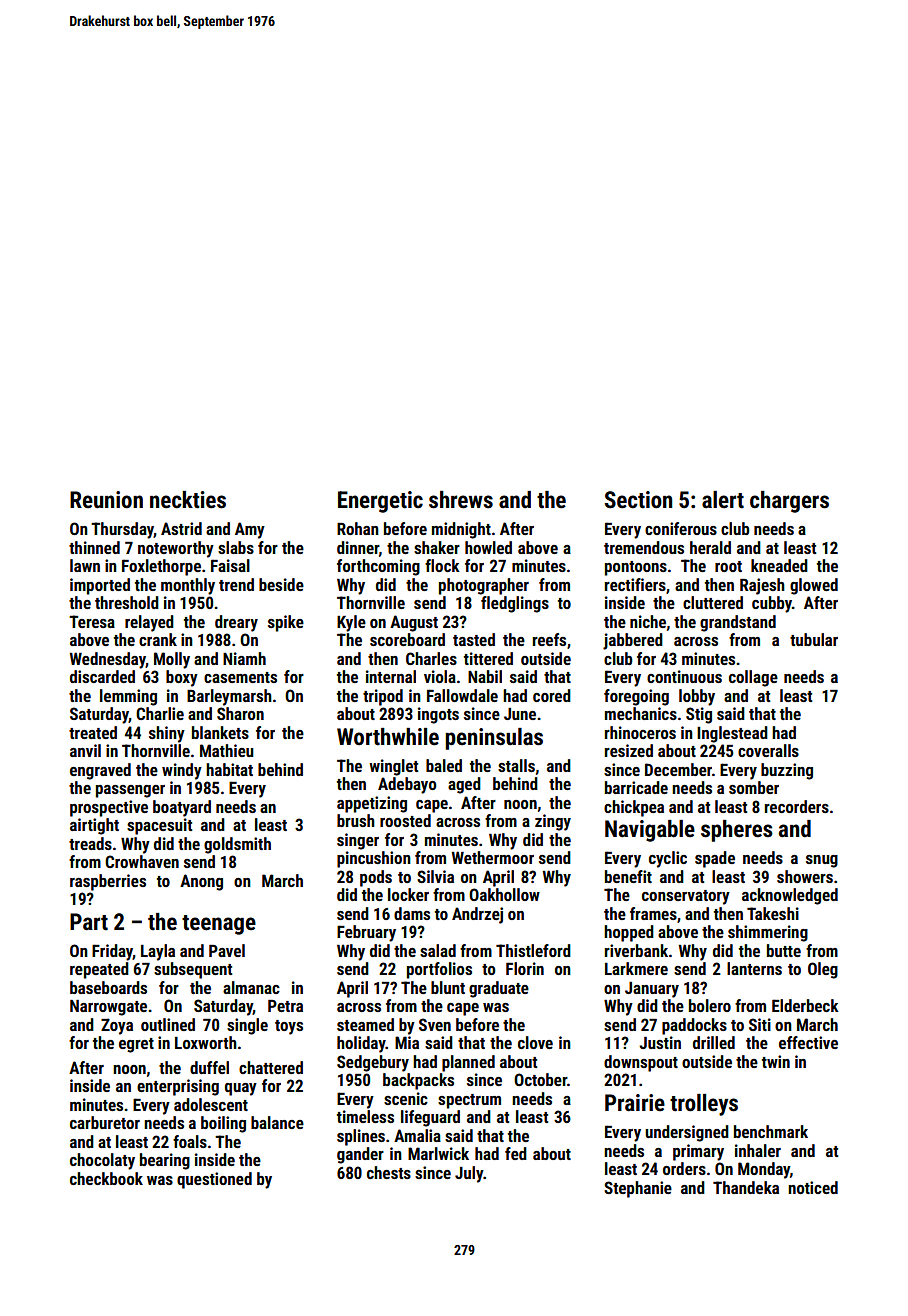 Image resolution: width=908 pixels, height=1316 pixels. Describe the element at coordinates (814, 639) in the screenshot. I see `tubular` at that location.
